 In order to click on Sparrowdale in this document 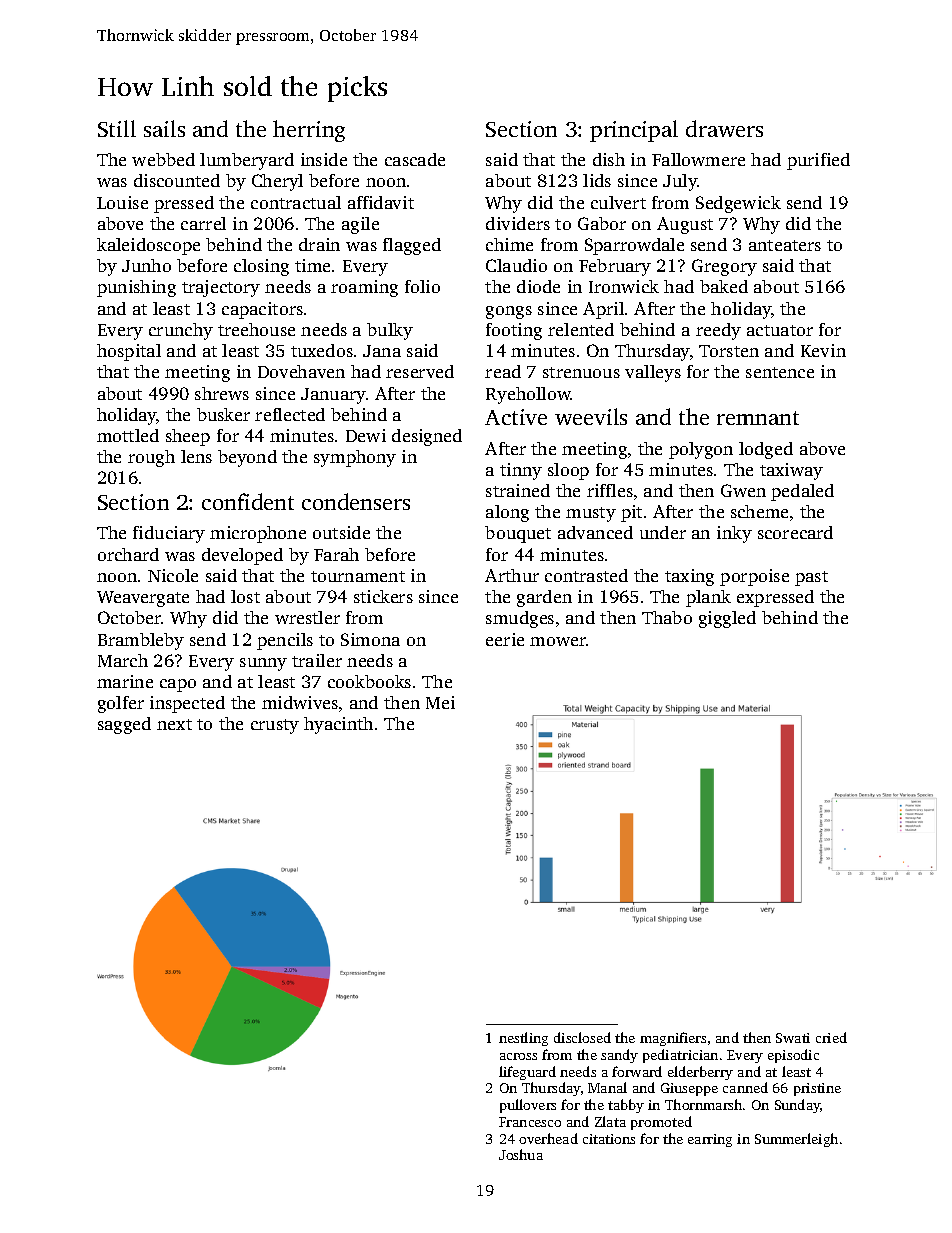, I will do `click(634, 246)`.
